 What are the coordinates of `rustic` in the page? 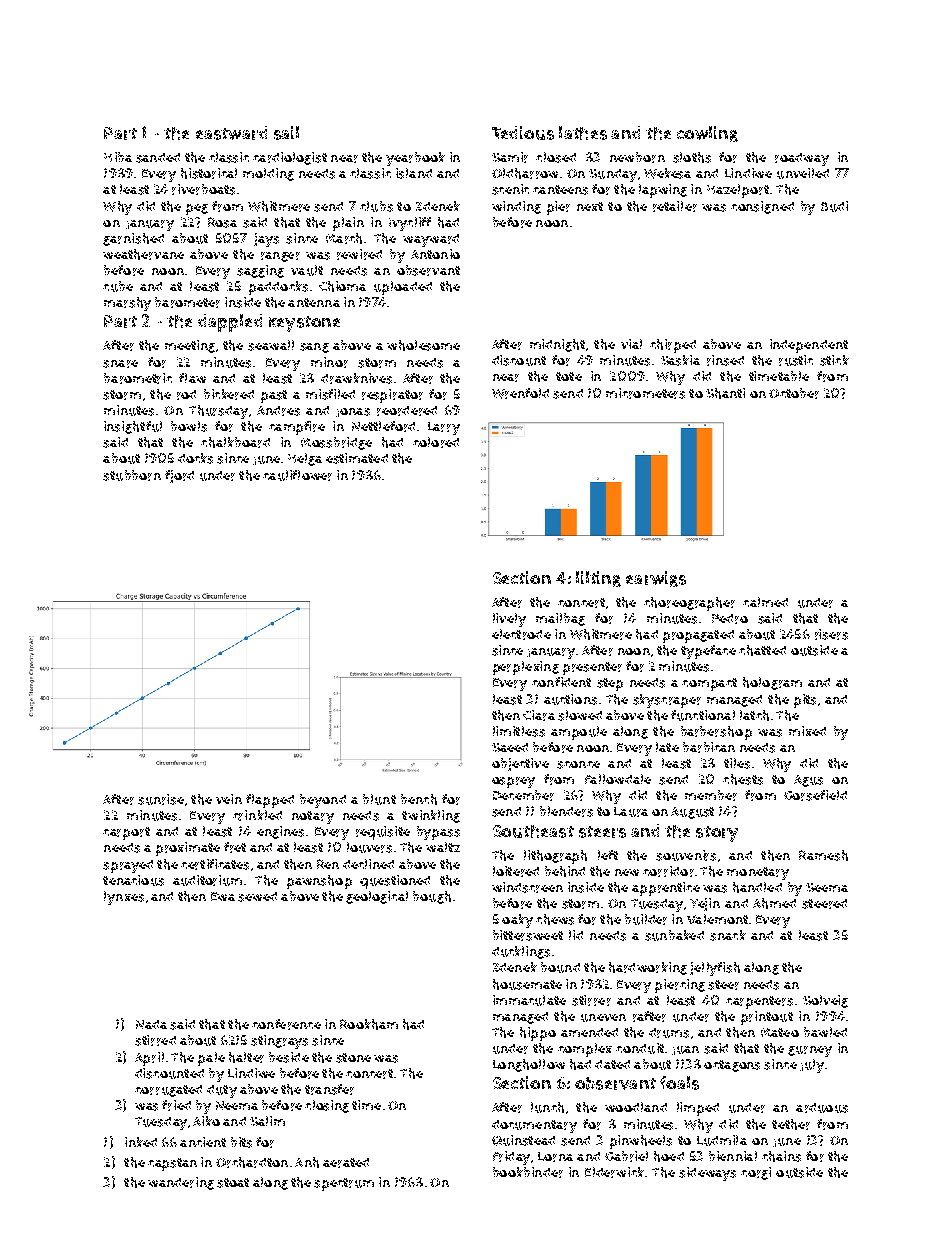 It's located at (796, 360).
